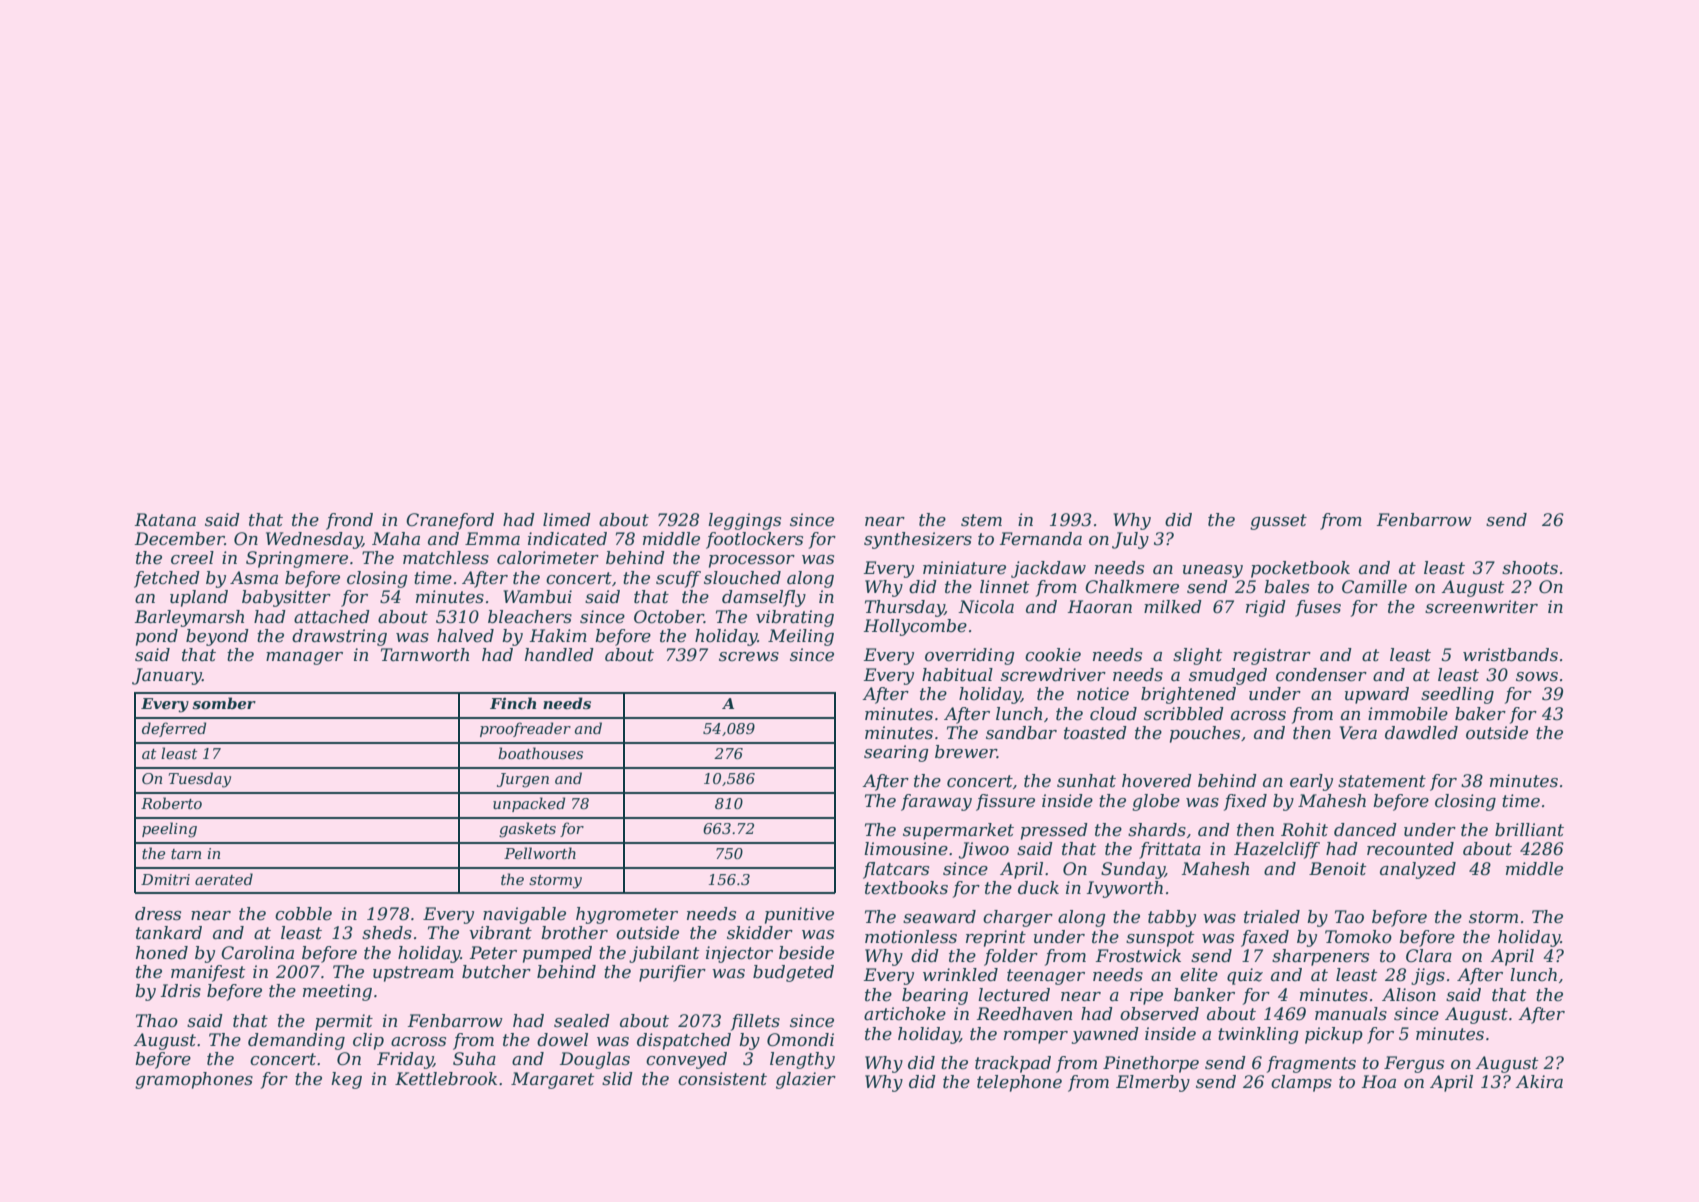  What do you see at coordinates (1021, 732) in the screenshot?
I see `sandbar` at bounding box center [1021, 732].
